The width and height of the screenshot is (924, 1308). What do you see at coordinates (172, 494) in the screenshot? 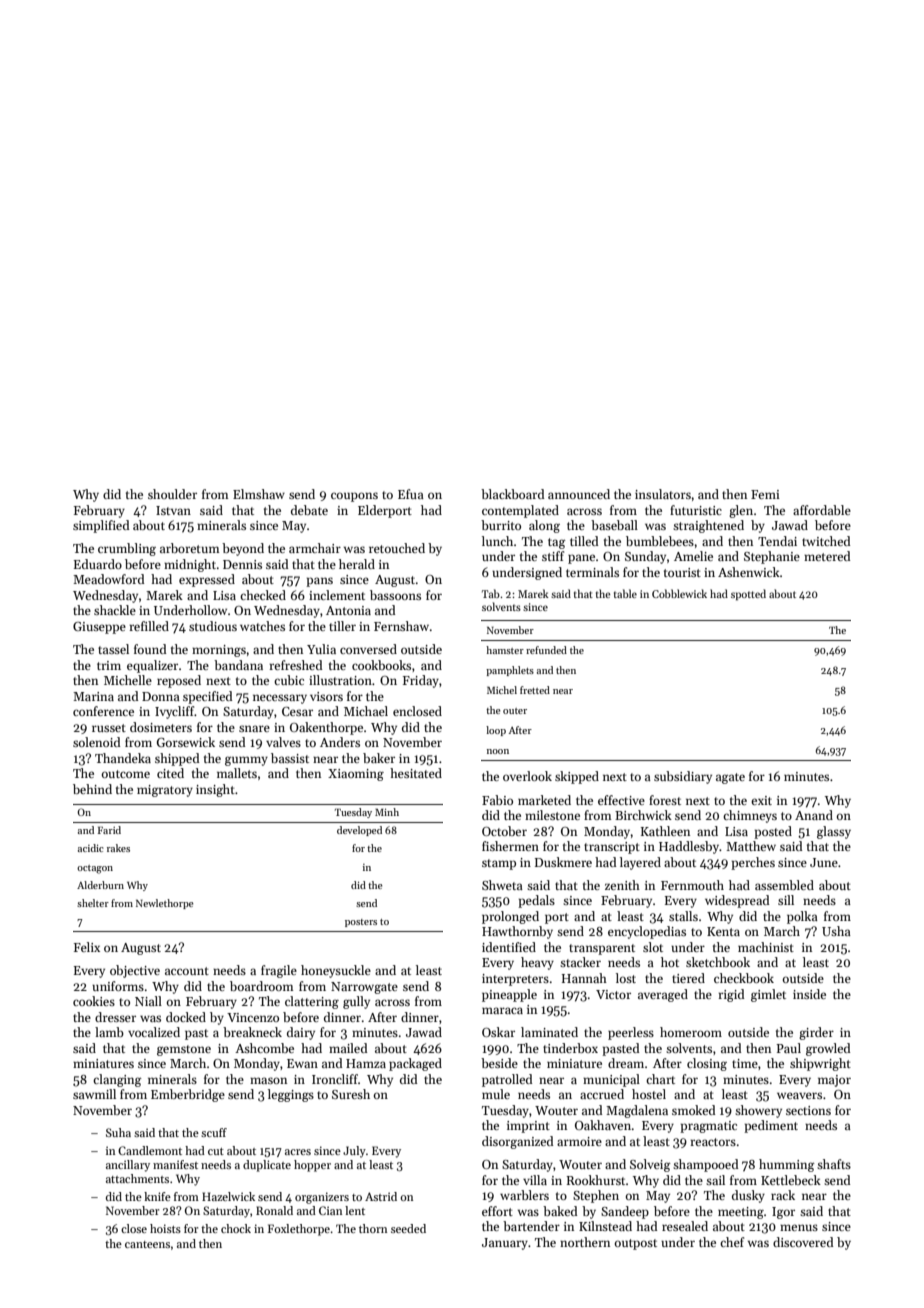
I see `shoulder` at bounding box center [172, 494].
